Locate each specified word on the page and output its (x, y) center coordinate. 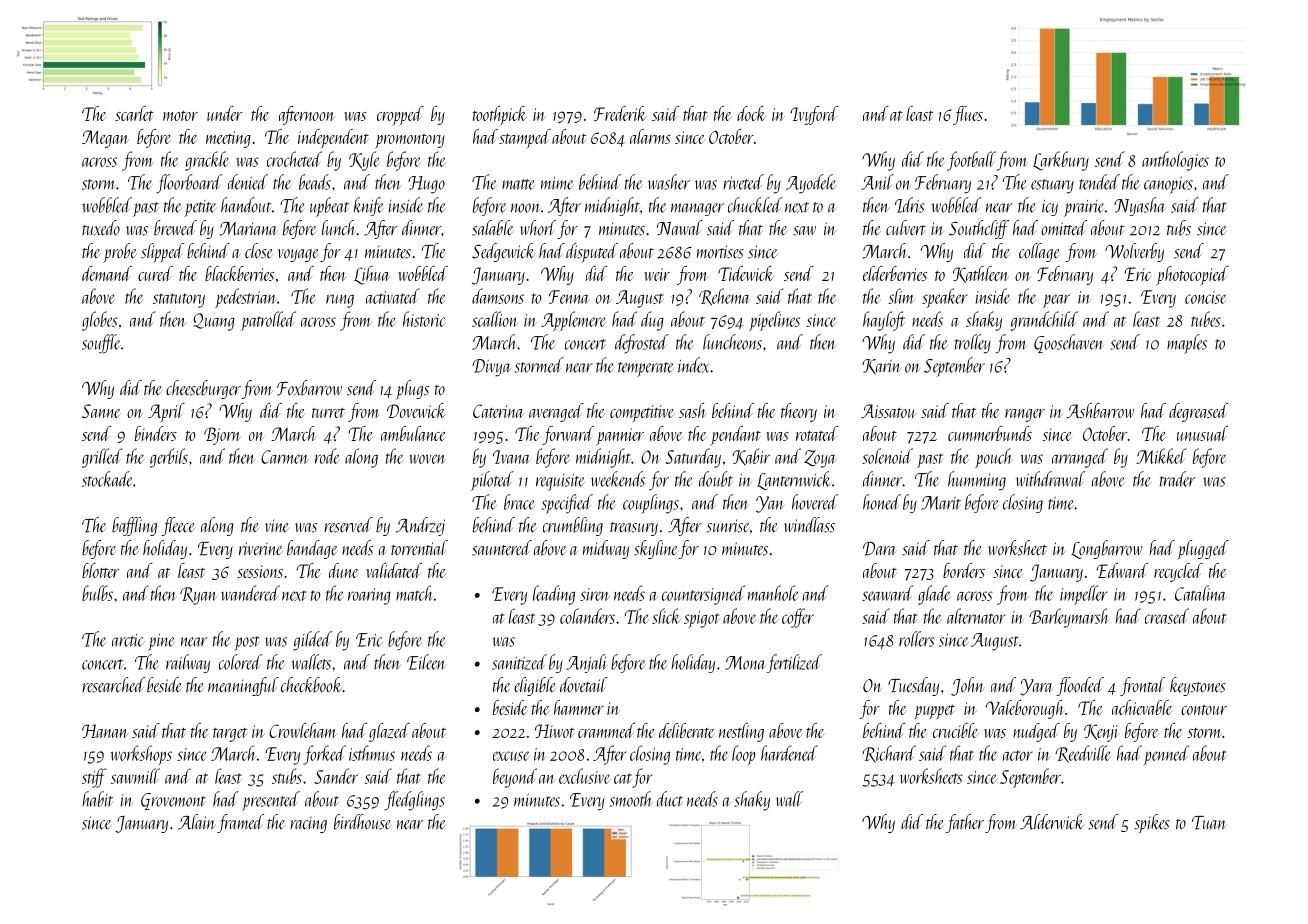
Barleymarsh (1069, 618)
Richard (889, 754)
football (971, 161)
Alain (196, 822)
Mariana (248, 229)
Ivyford (814, 115)
